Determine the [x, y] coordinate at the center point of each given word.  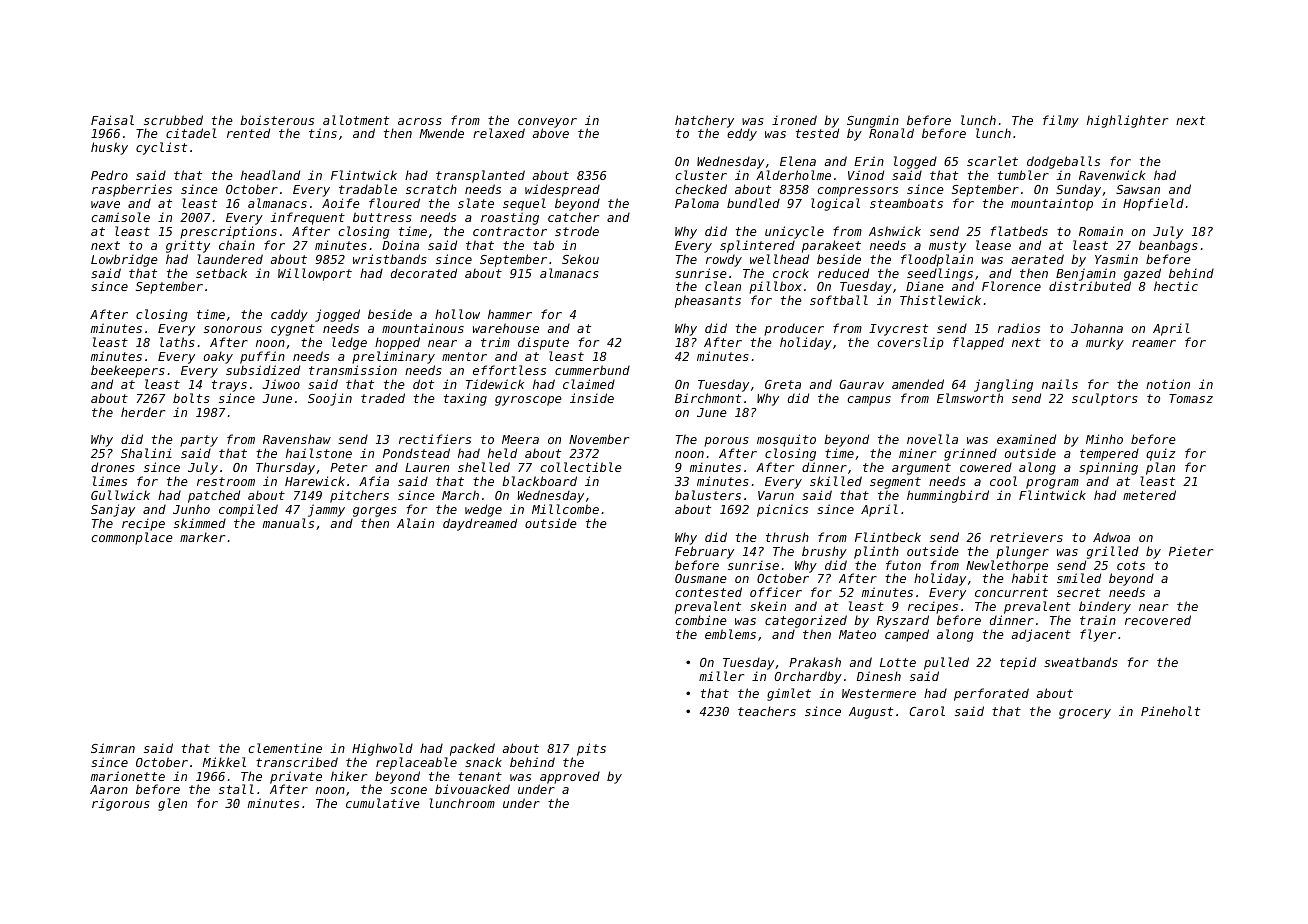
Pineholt [1170, 711]
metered [1149, 495]
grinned [970, 454]
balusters [708, 495]
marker [202, 537]
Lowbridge [124, 260]
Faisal [112, 120]
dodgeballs [1063, 162]
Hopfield [1153, 204]
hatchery [704, 122]
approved [569, 778]
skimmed [200, 523]
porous [726, 442]
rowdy [724, 261]
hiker [349, 776]
